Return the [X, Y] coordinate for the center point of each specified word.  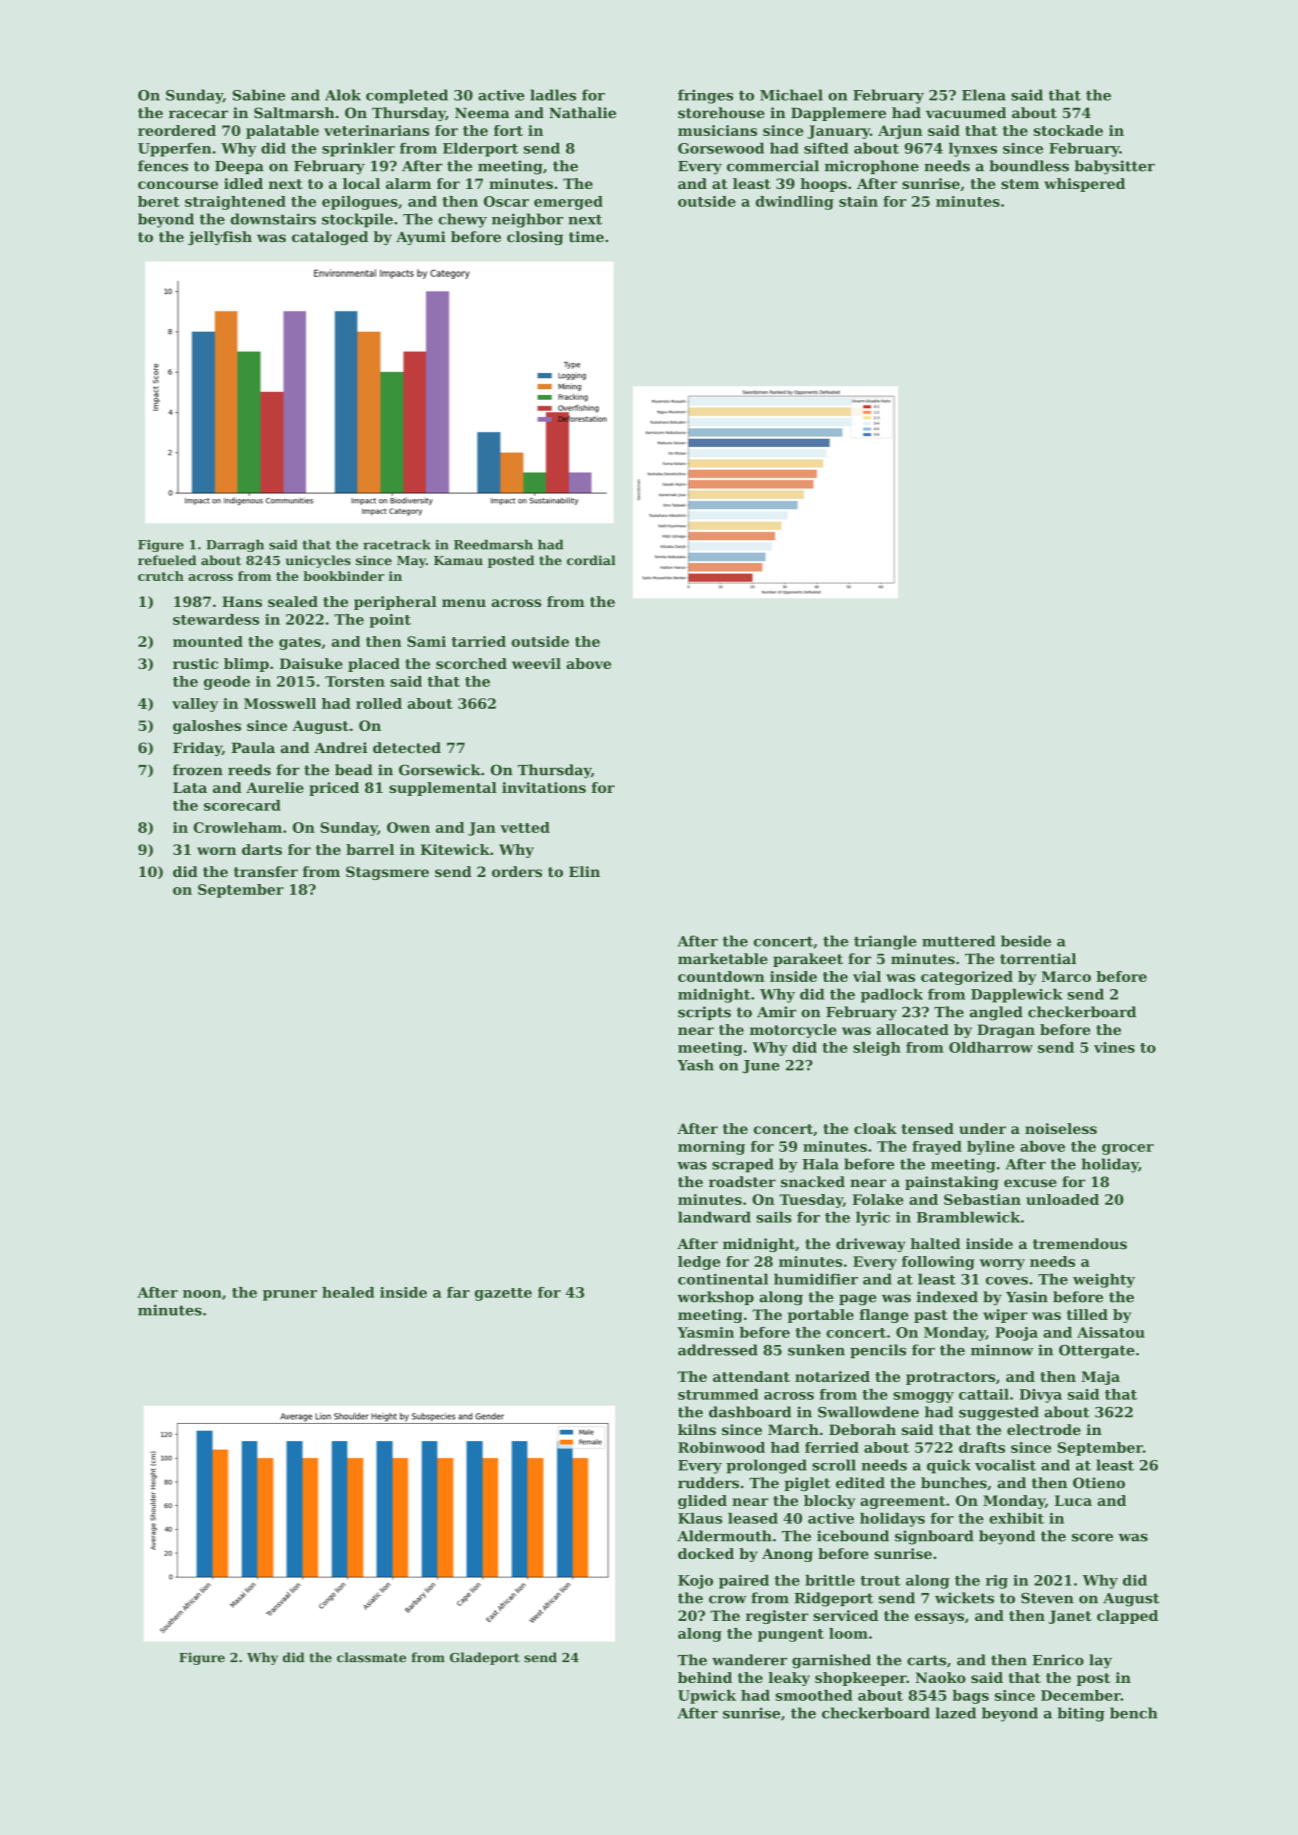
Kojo [695, 1582]
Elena [984, 95]
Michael [791, 95]
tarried [479, 641]
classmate [371, 1657]
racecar [198, 114]
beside [1026, 941]
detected [407, 747]
